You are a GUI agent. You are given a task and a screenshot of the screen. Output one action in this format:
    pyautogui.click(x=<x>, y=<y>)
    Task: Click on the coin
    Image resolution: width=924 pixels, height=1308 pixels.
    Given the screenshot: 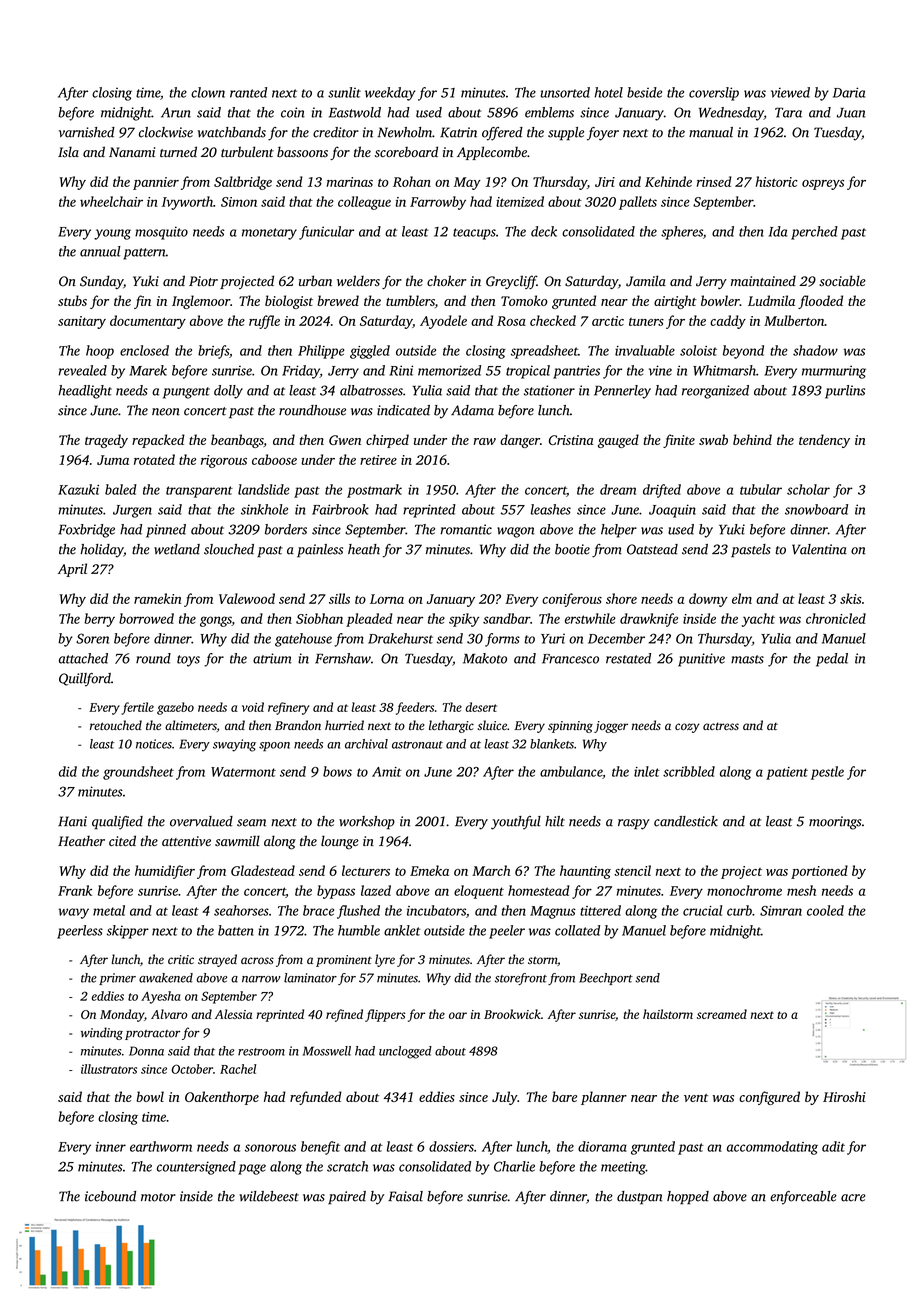 What is the action you would take?
    pyautogui.click(x=293, y=112)
